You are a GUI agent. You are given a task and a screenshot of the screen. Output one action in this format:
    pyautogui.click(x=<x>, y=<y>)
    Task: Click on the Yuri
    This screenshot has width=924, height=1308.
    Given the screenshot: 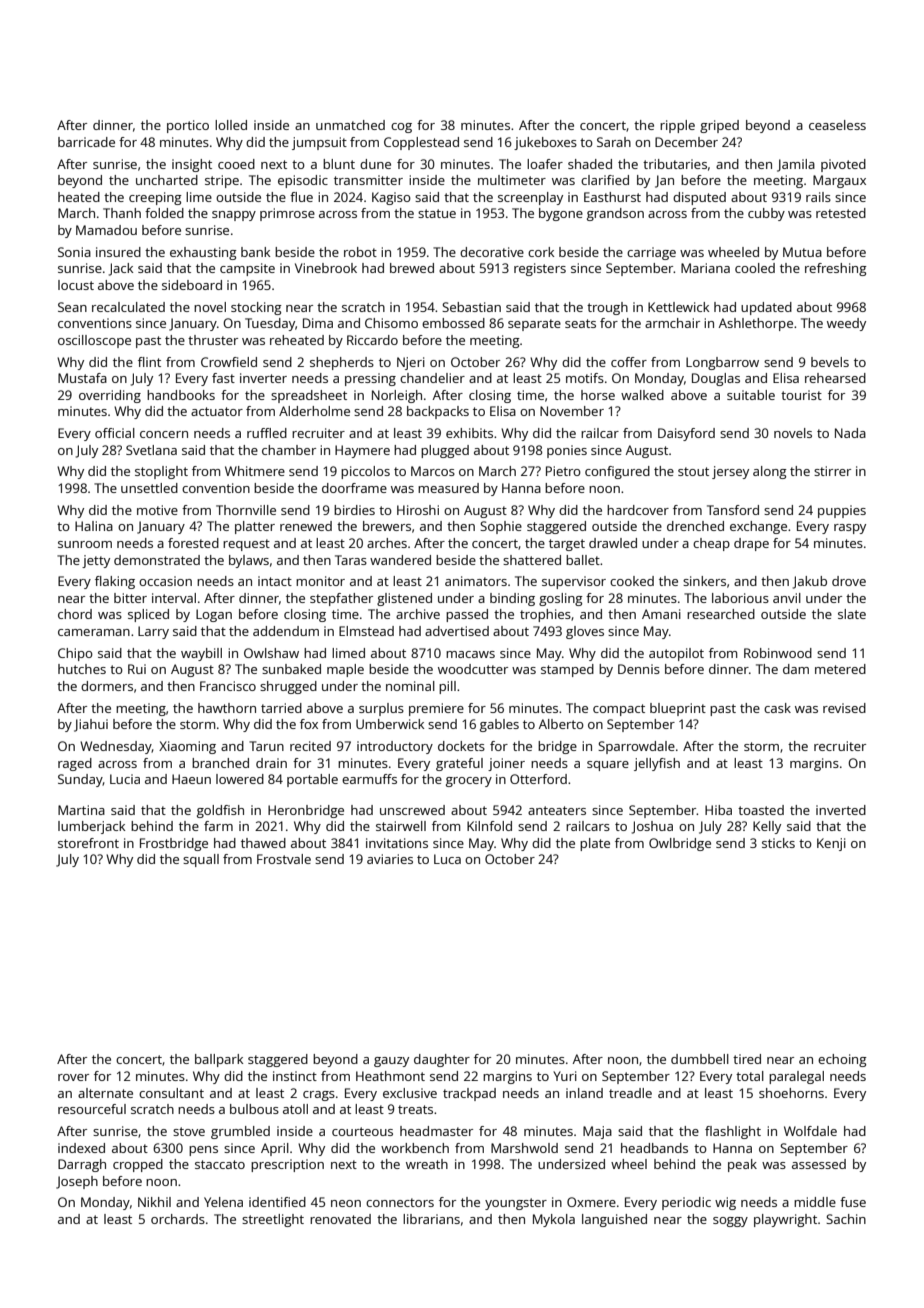 What is the action you would take?
    pyautogui.click(x=565, y=1076)
